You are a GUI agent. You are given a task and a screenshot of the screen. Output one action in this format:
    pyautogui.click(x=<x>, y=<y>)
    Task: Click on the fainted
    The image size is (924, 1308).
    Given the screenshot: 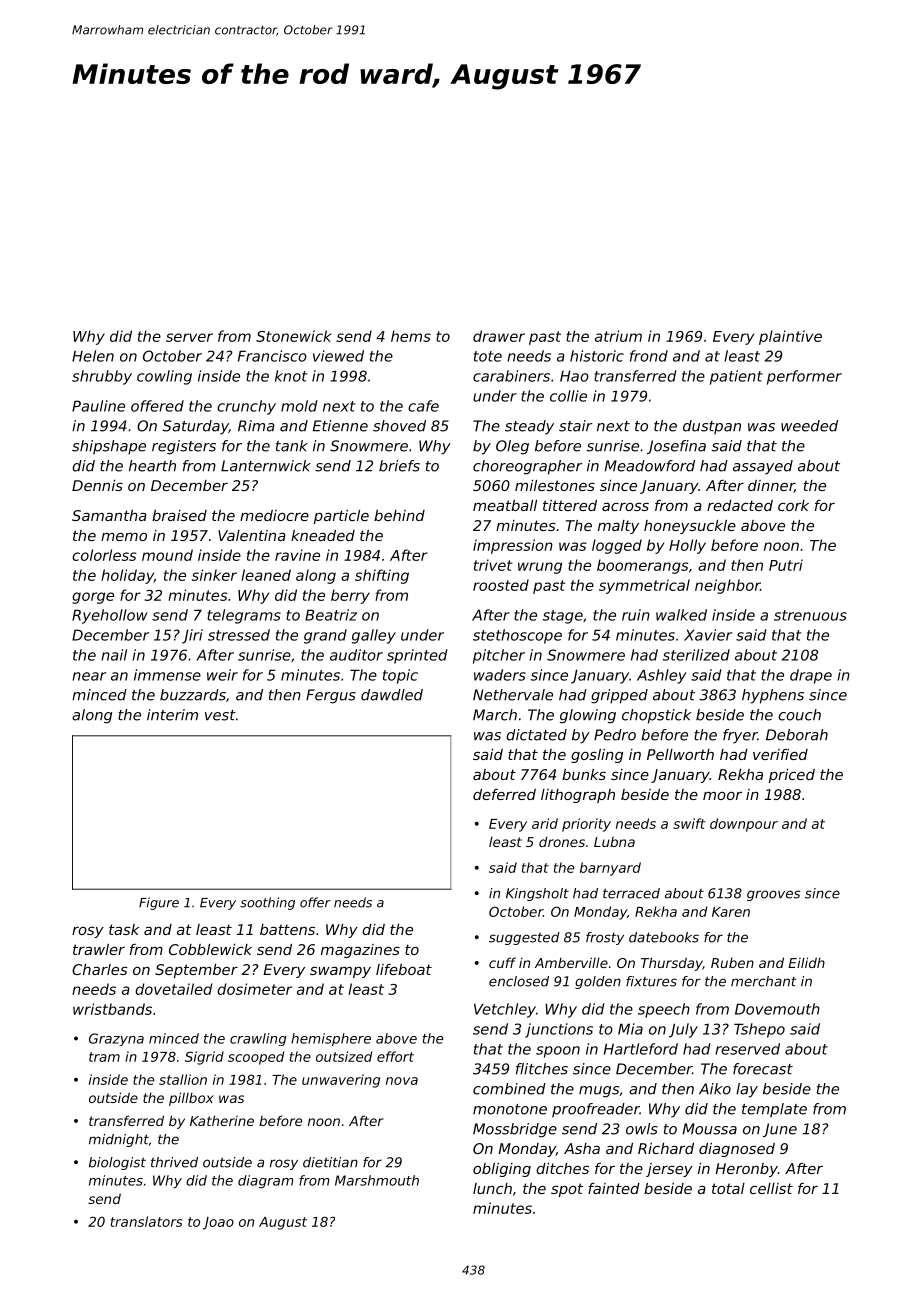 What is the action you would take?
    pyautogui.click(x=614, y=1188)
